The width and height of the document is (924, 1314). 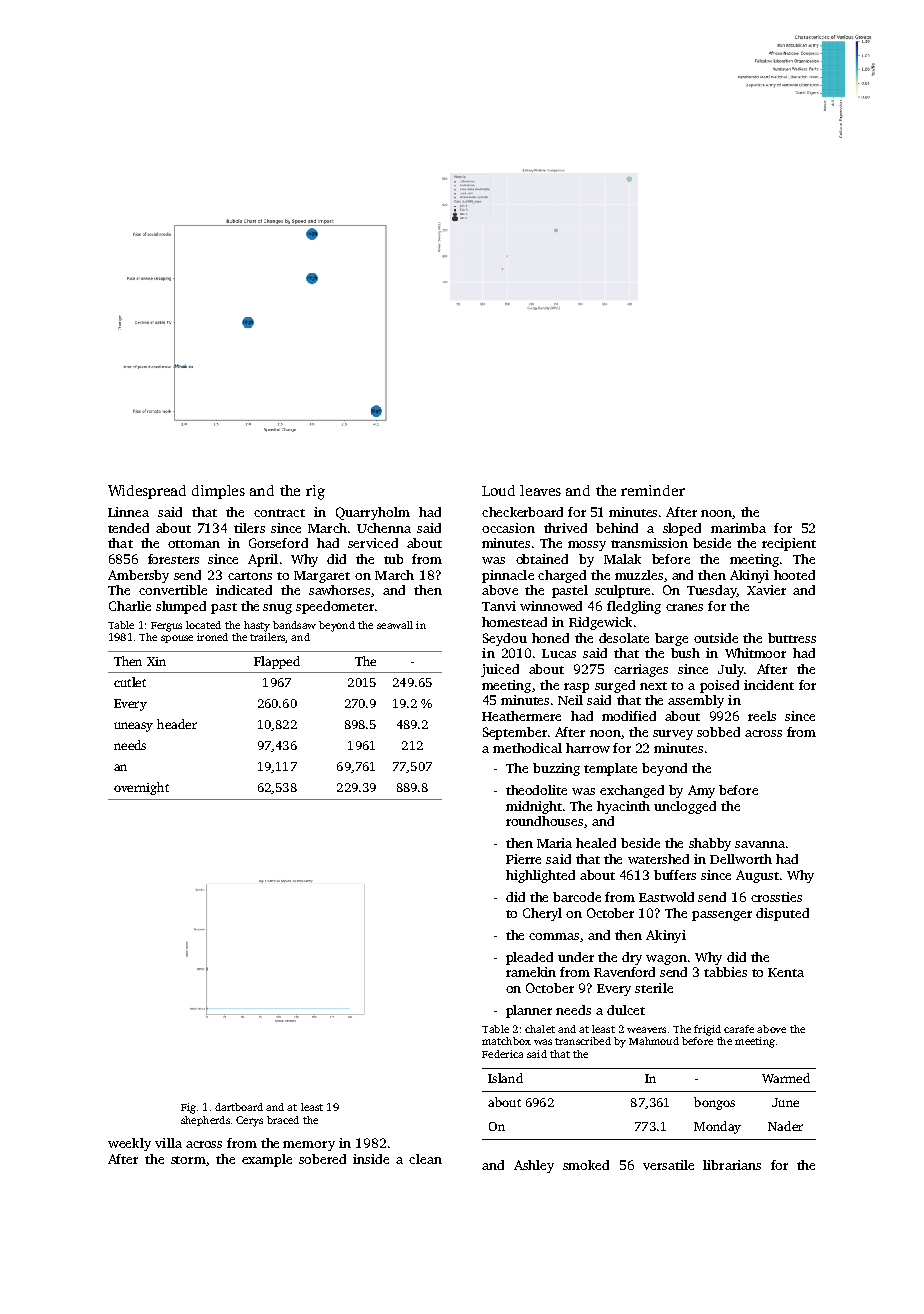 I want to click on ottoman, so click(x=194, y=544).
